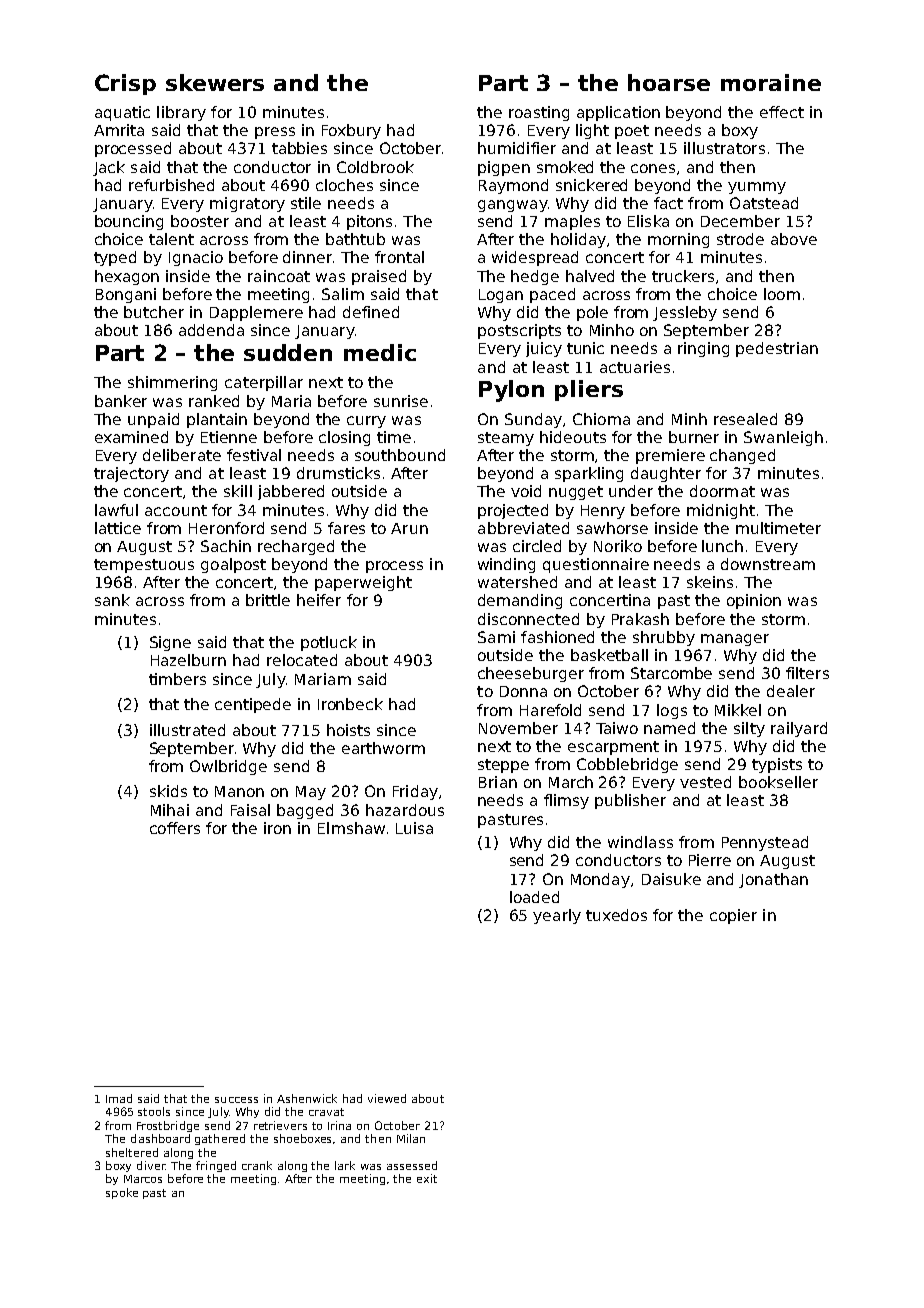  I want to click on viewed, so click(387, 1098).
